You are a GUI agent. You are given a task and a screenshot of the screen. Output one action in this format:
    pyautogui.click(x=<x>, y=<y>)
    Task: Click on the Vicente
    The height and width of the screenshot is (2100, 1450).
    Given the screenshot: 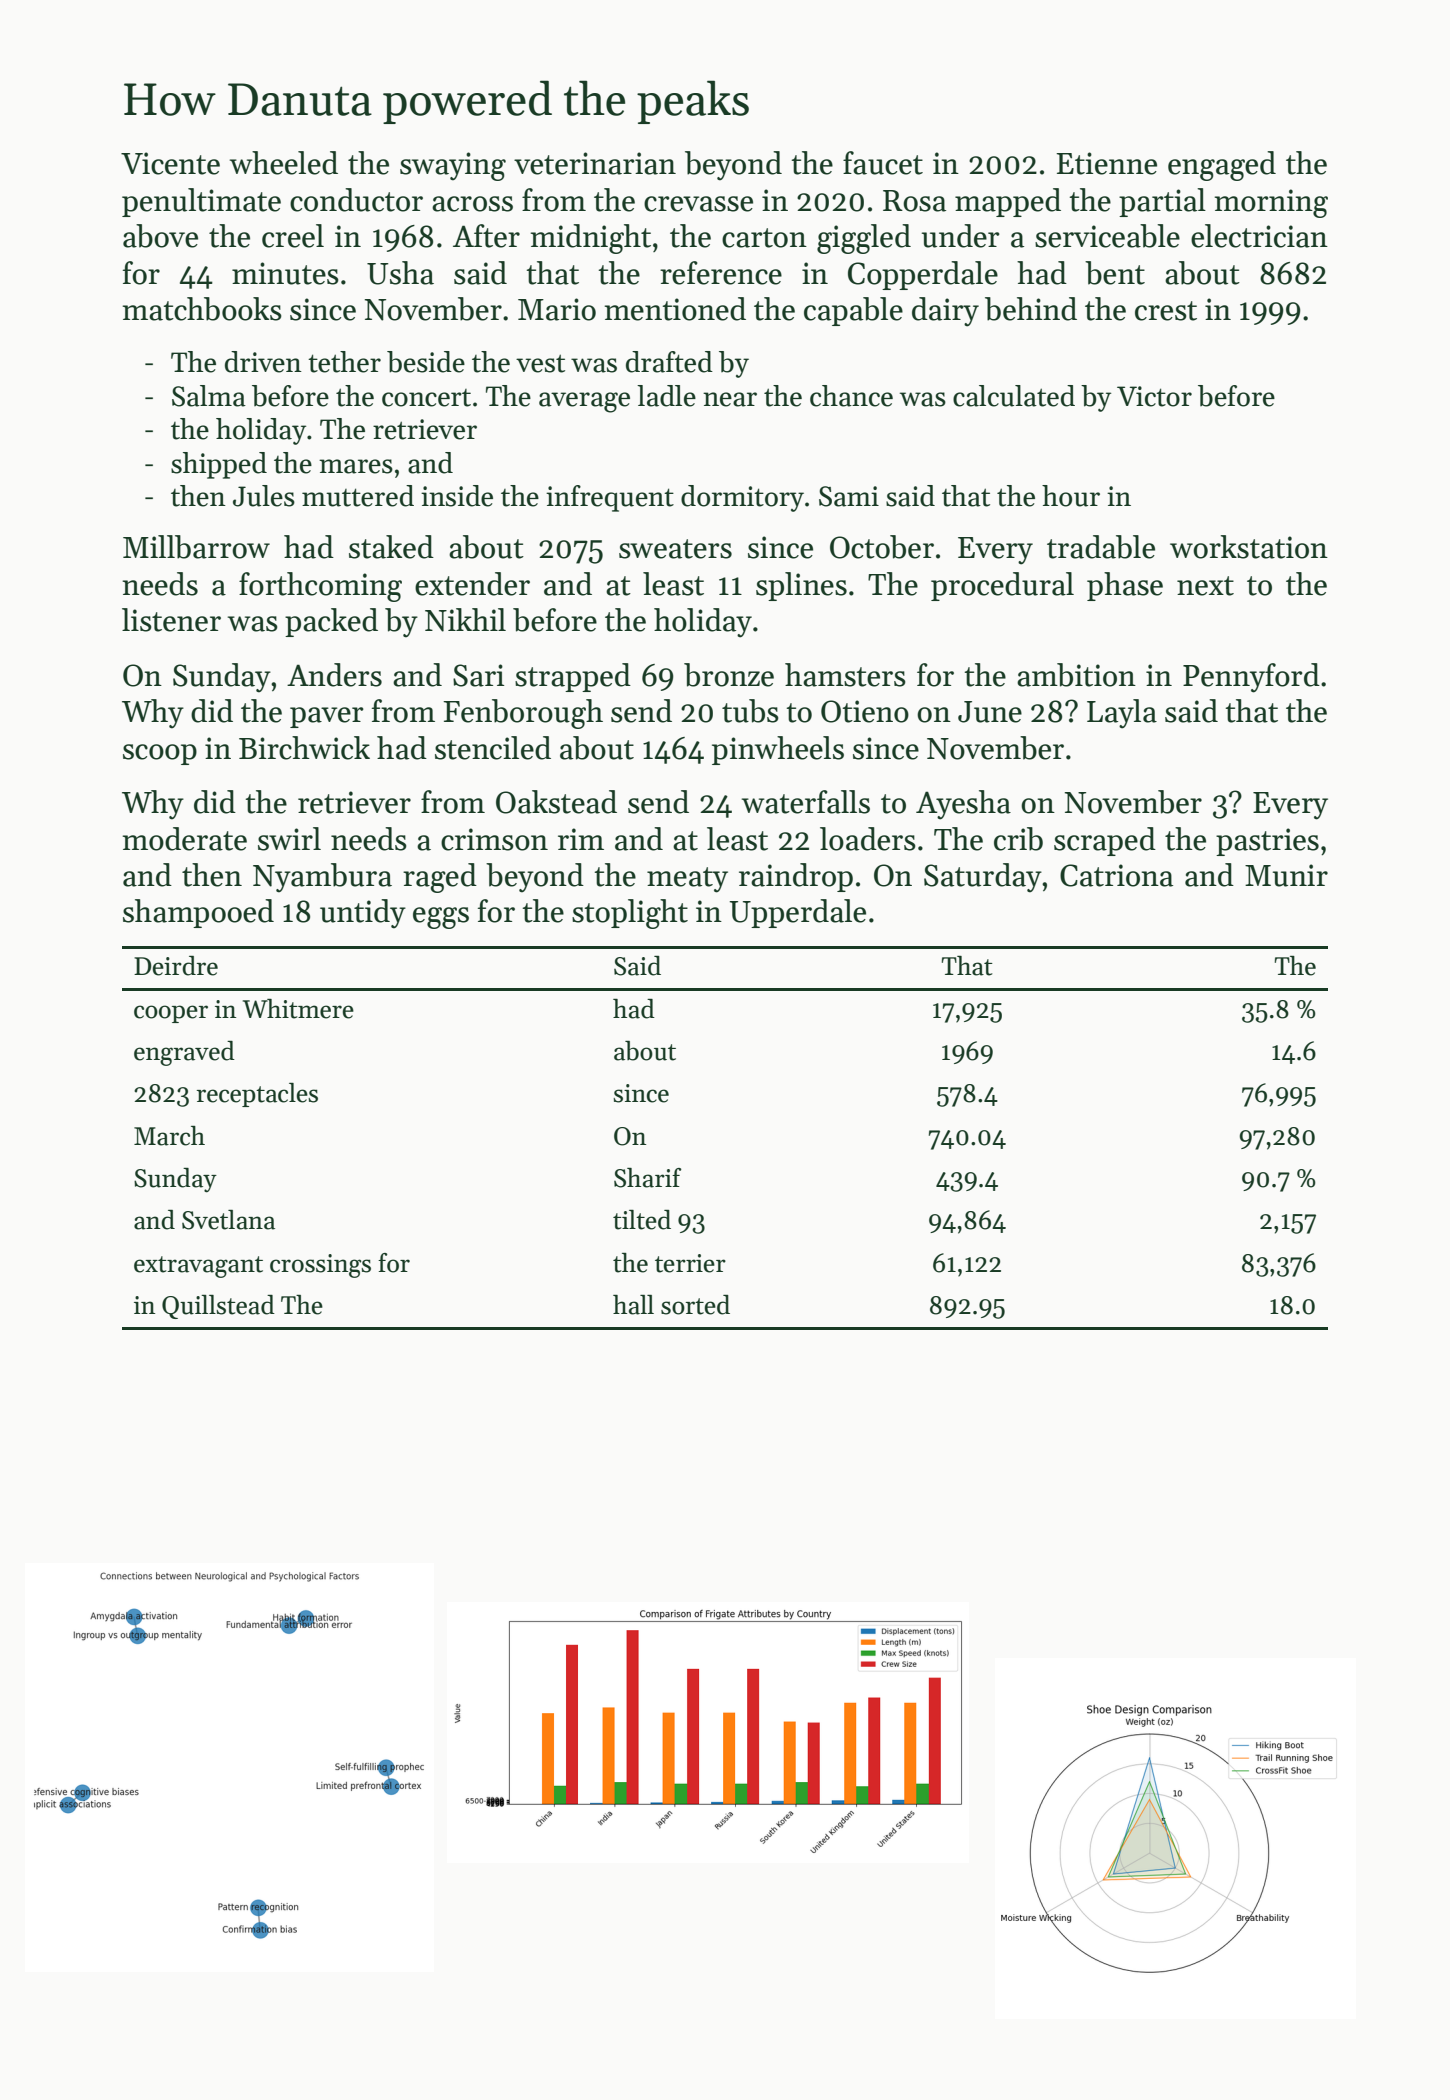 What is the action you would take?
    pyautogui.click(x=170, y=163)
